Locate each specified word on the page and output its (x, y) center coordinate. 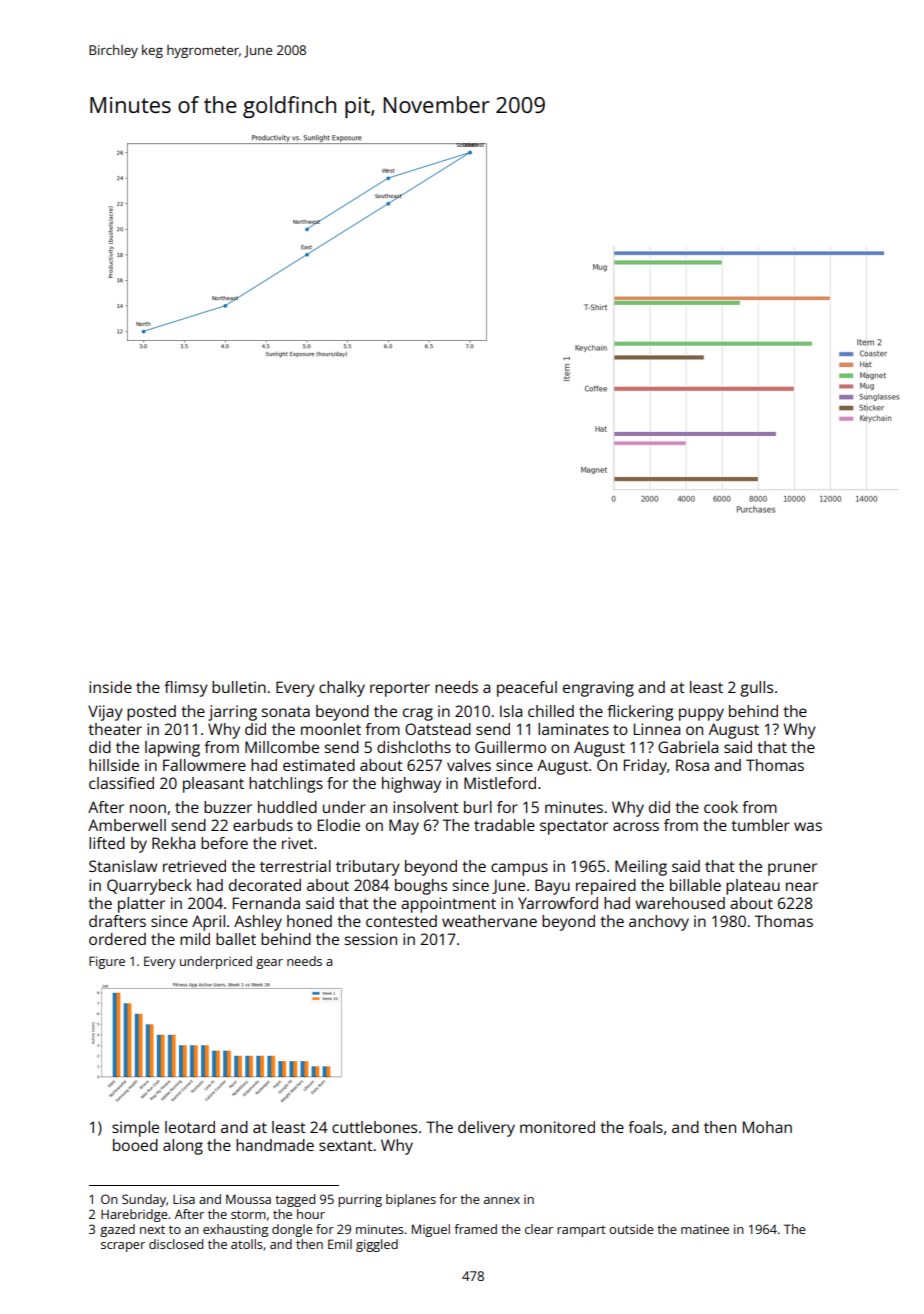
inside (110, 687)
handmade (275, 1145)
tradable (504, 825)
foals (645, 1127)
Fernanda (266, 903)
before (224, 843)
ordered (117, 939)
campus (519, 869)
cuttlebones (374, 1127)
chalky (342, 689)
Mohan (767, 1127)
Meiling (641, 868)
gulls (756, 689)
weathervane (489, 921)
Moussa (248, 1199)
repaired (606, 887)
